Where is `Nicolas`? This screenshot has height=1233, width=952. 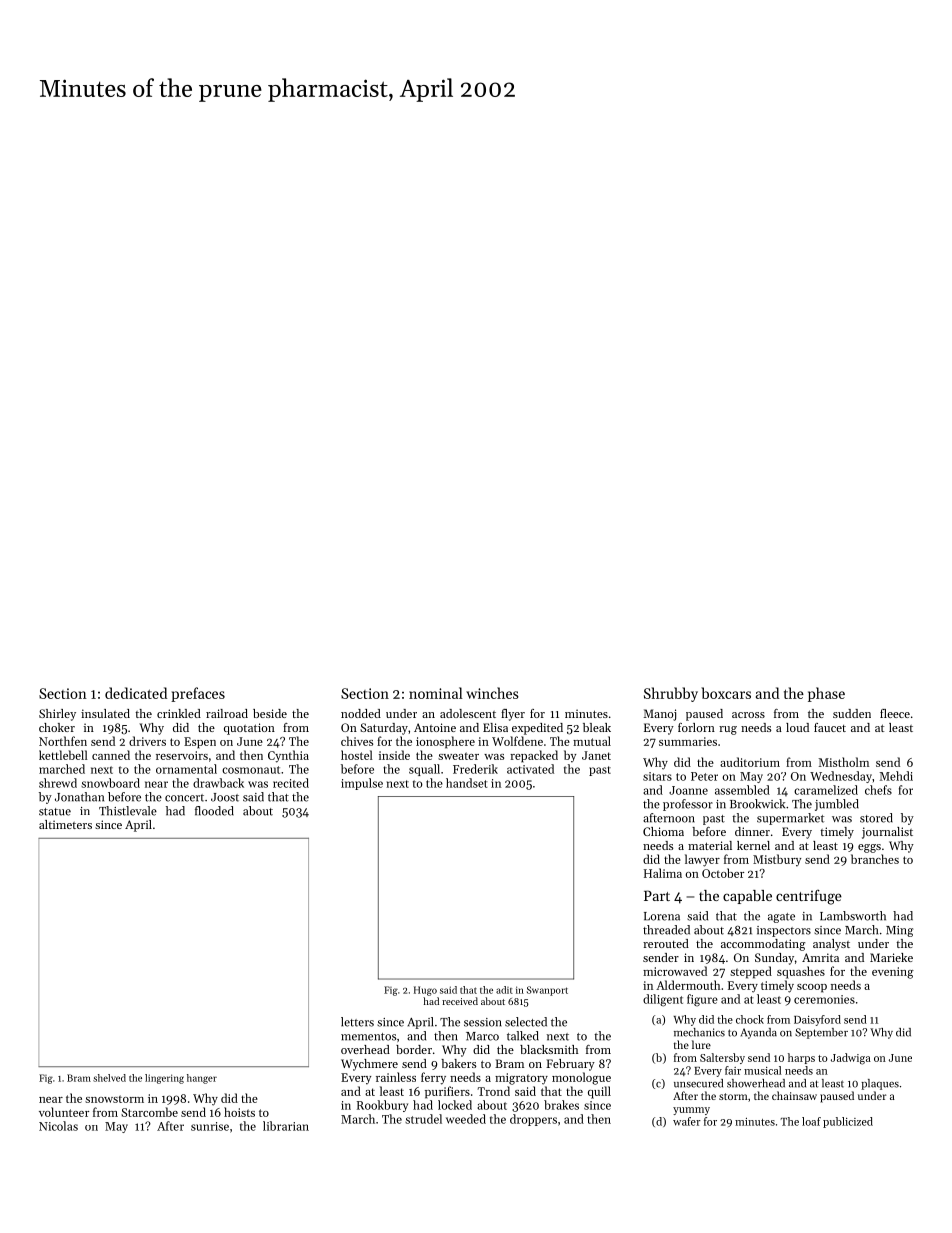
Nicolas is located at coordinates (58, 1126).
